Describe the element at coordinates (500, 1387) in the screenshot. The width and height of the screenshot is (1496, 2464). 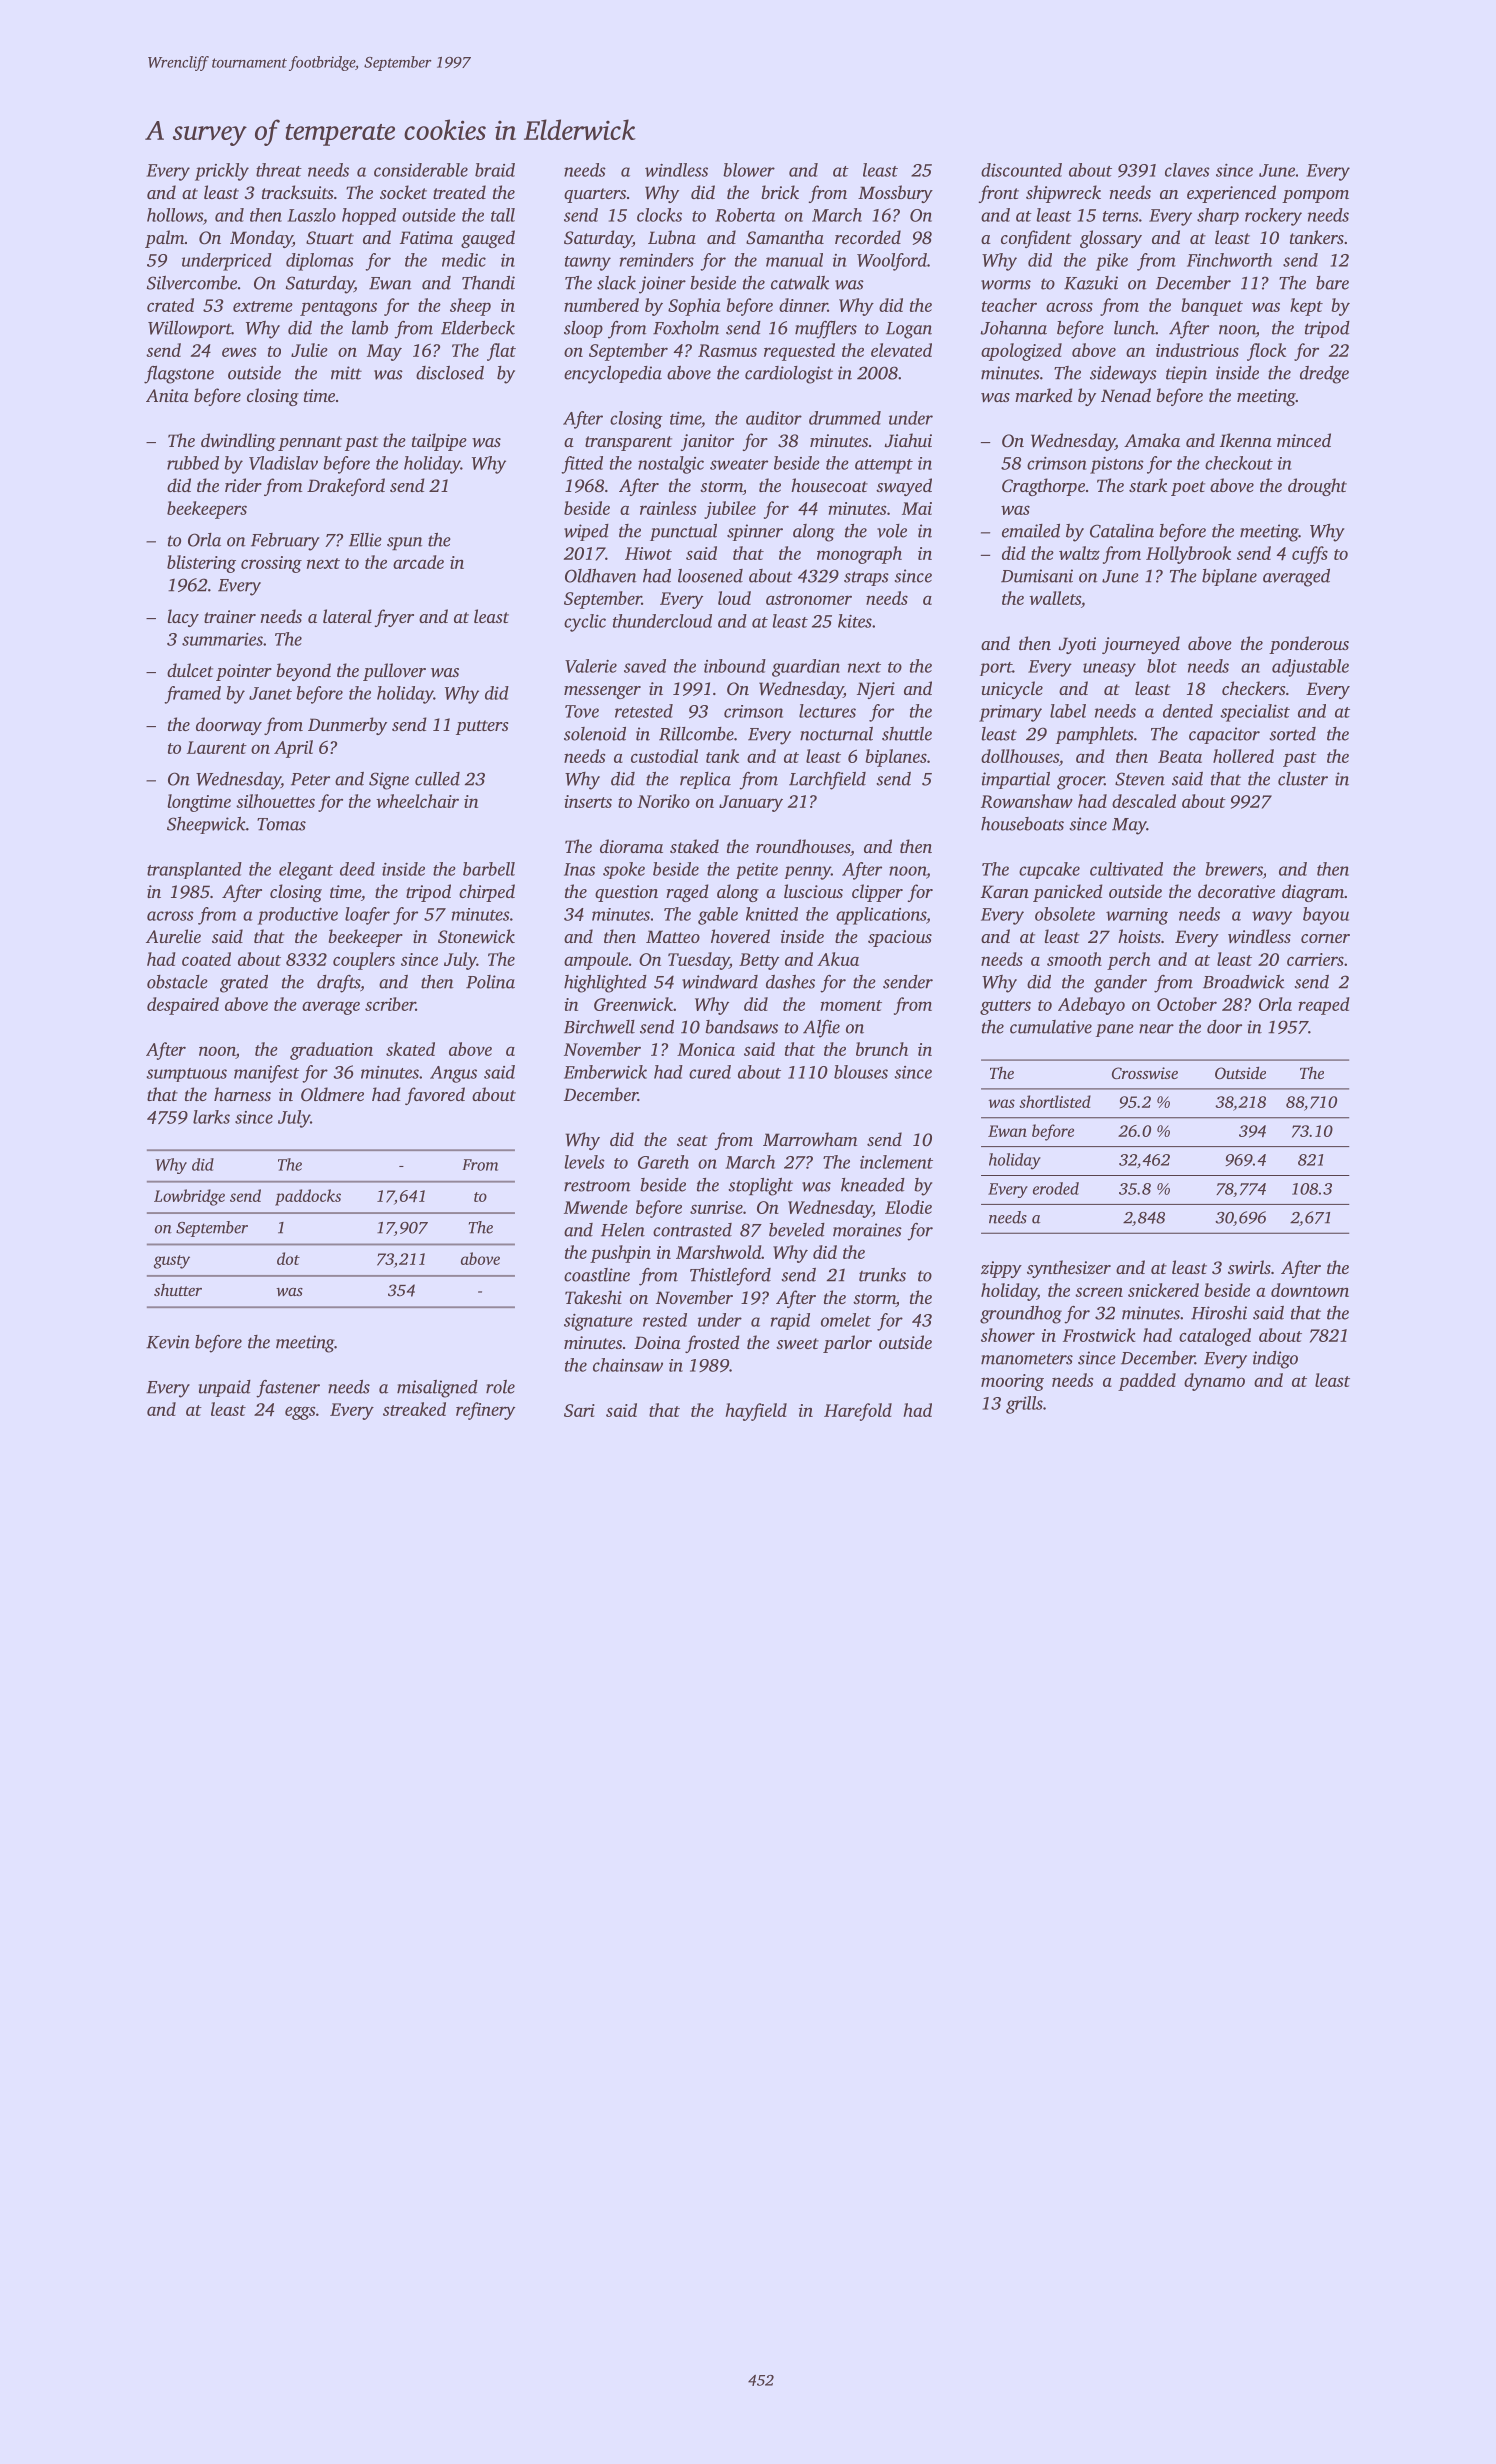
I see `role` at that location.
